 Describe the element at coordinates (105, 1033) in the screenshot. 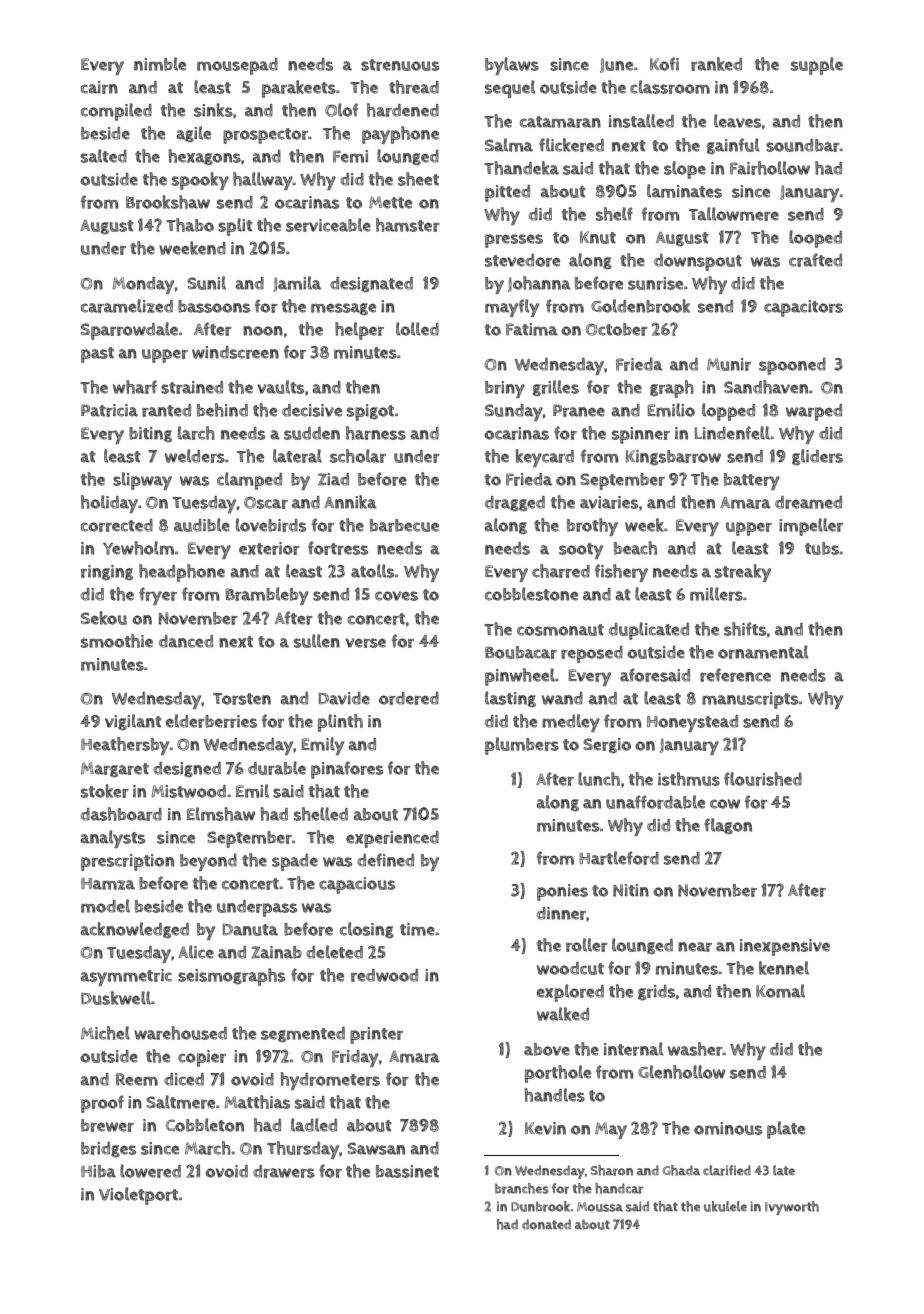

I see `Michel` at that location.
